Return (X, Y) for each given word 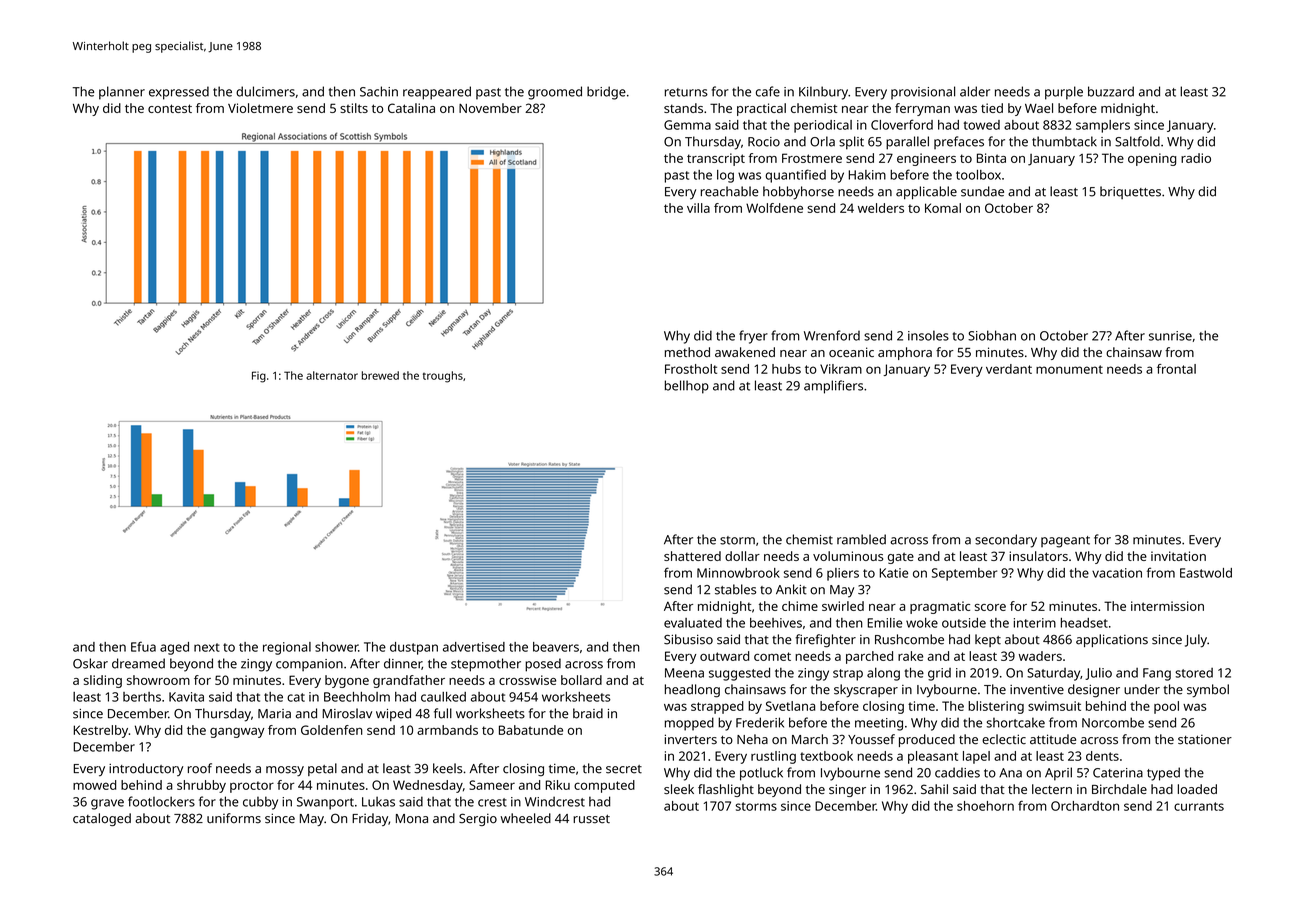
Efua (143, 646)
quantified (795, 176)
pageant (1065, 542)
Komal (943, 208)
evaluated (693, 623)
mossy (285, 771)
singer (847, 790)
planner (122, 93)
